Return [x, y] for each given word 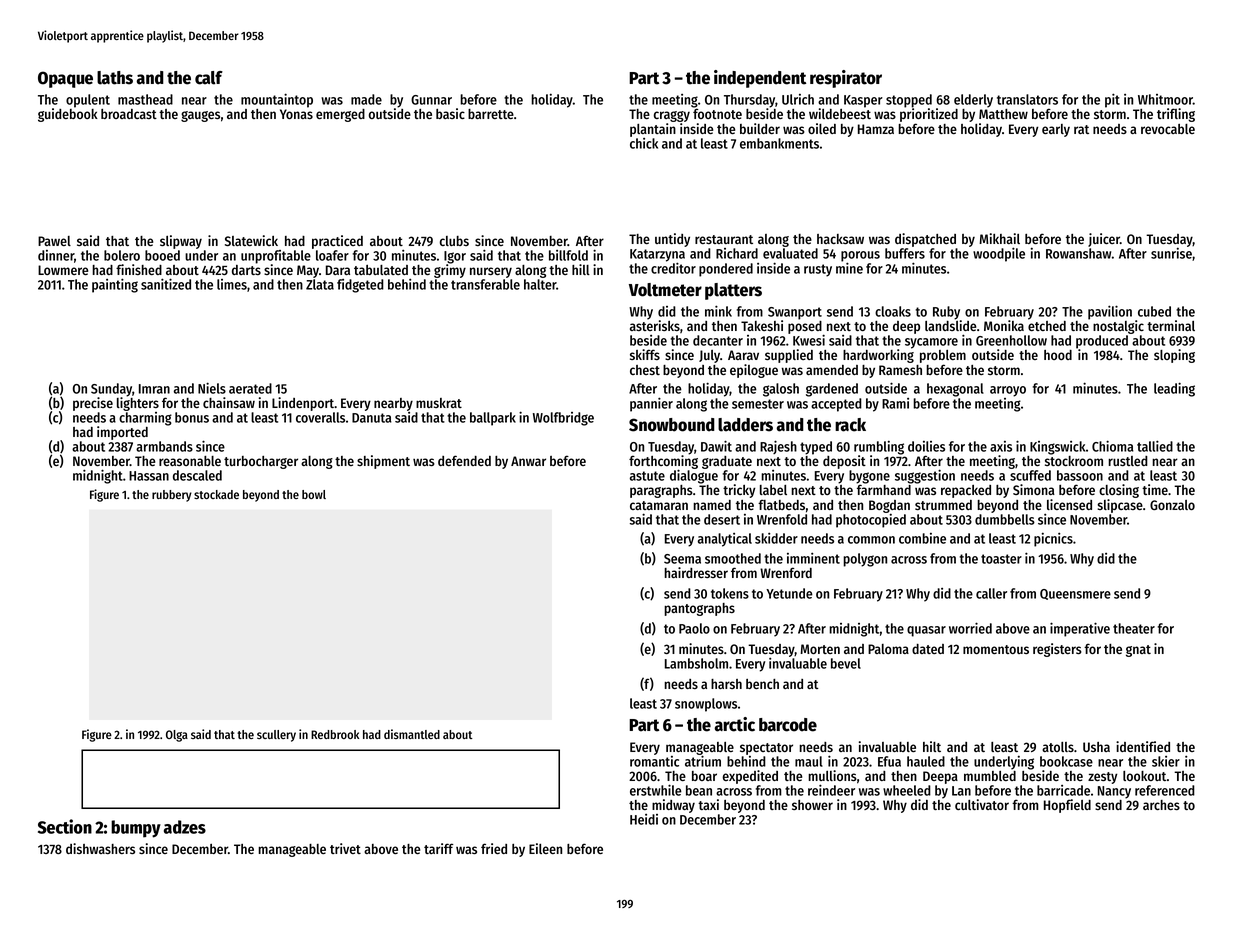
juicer [1104, 240]
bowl [314, 494]
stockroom [1074, 461]
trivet [345, 848]
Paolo [694, 628]
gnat [1138, 651]
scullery [276, 736]
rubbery [172, 496]
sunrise [1171, 253]
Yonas [296, 114]
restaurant [724, 239]
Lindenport [303, 404]
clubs [454, 241]
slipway [181, 242]
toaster [1001, 559]
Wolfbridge [563, 419]
